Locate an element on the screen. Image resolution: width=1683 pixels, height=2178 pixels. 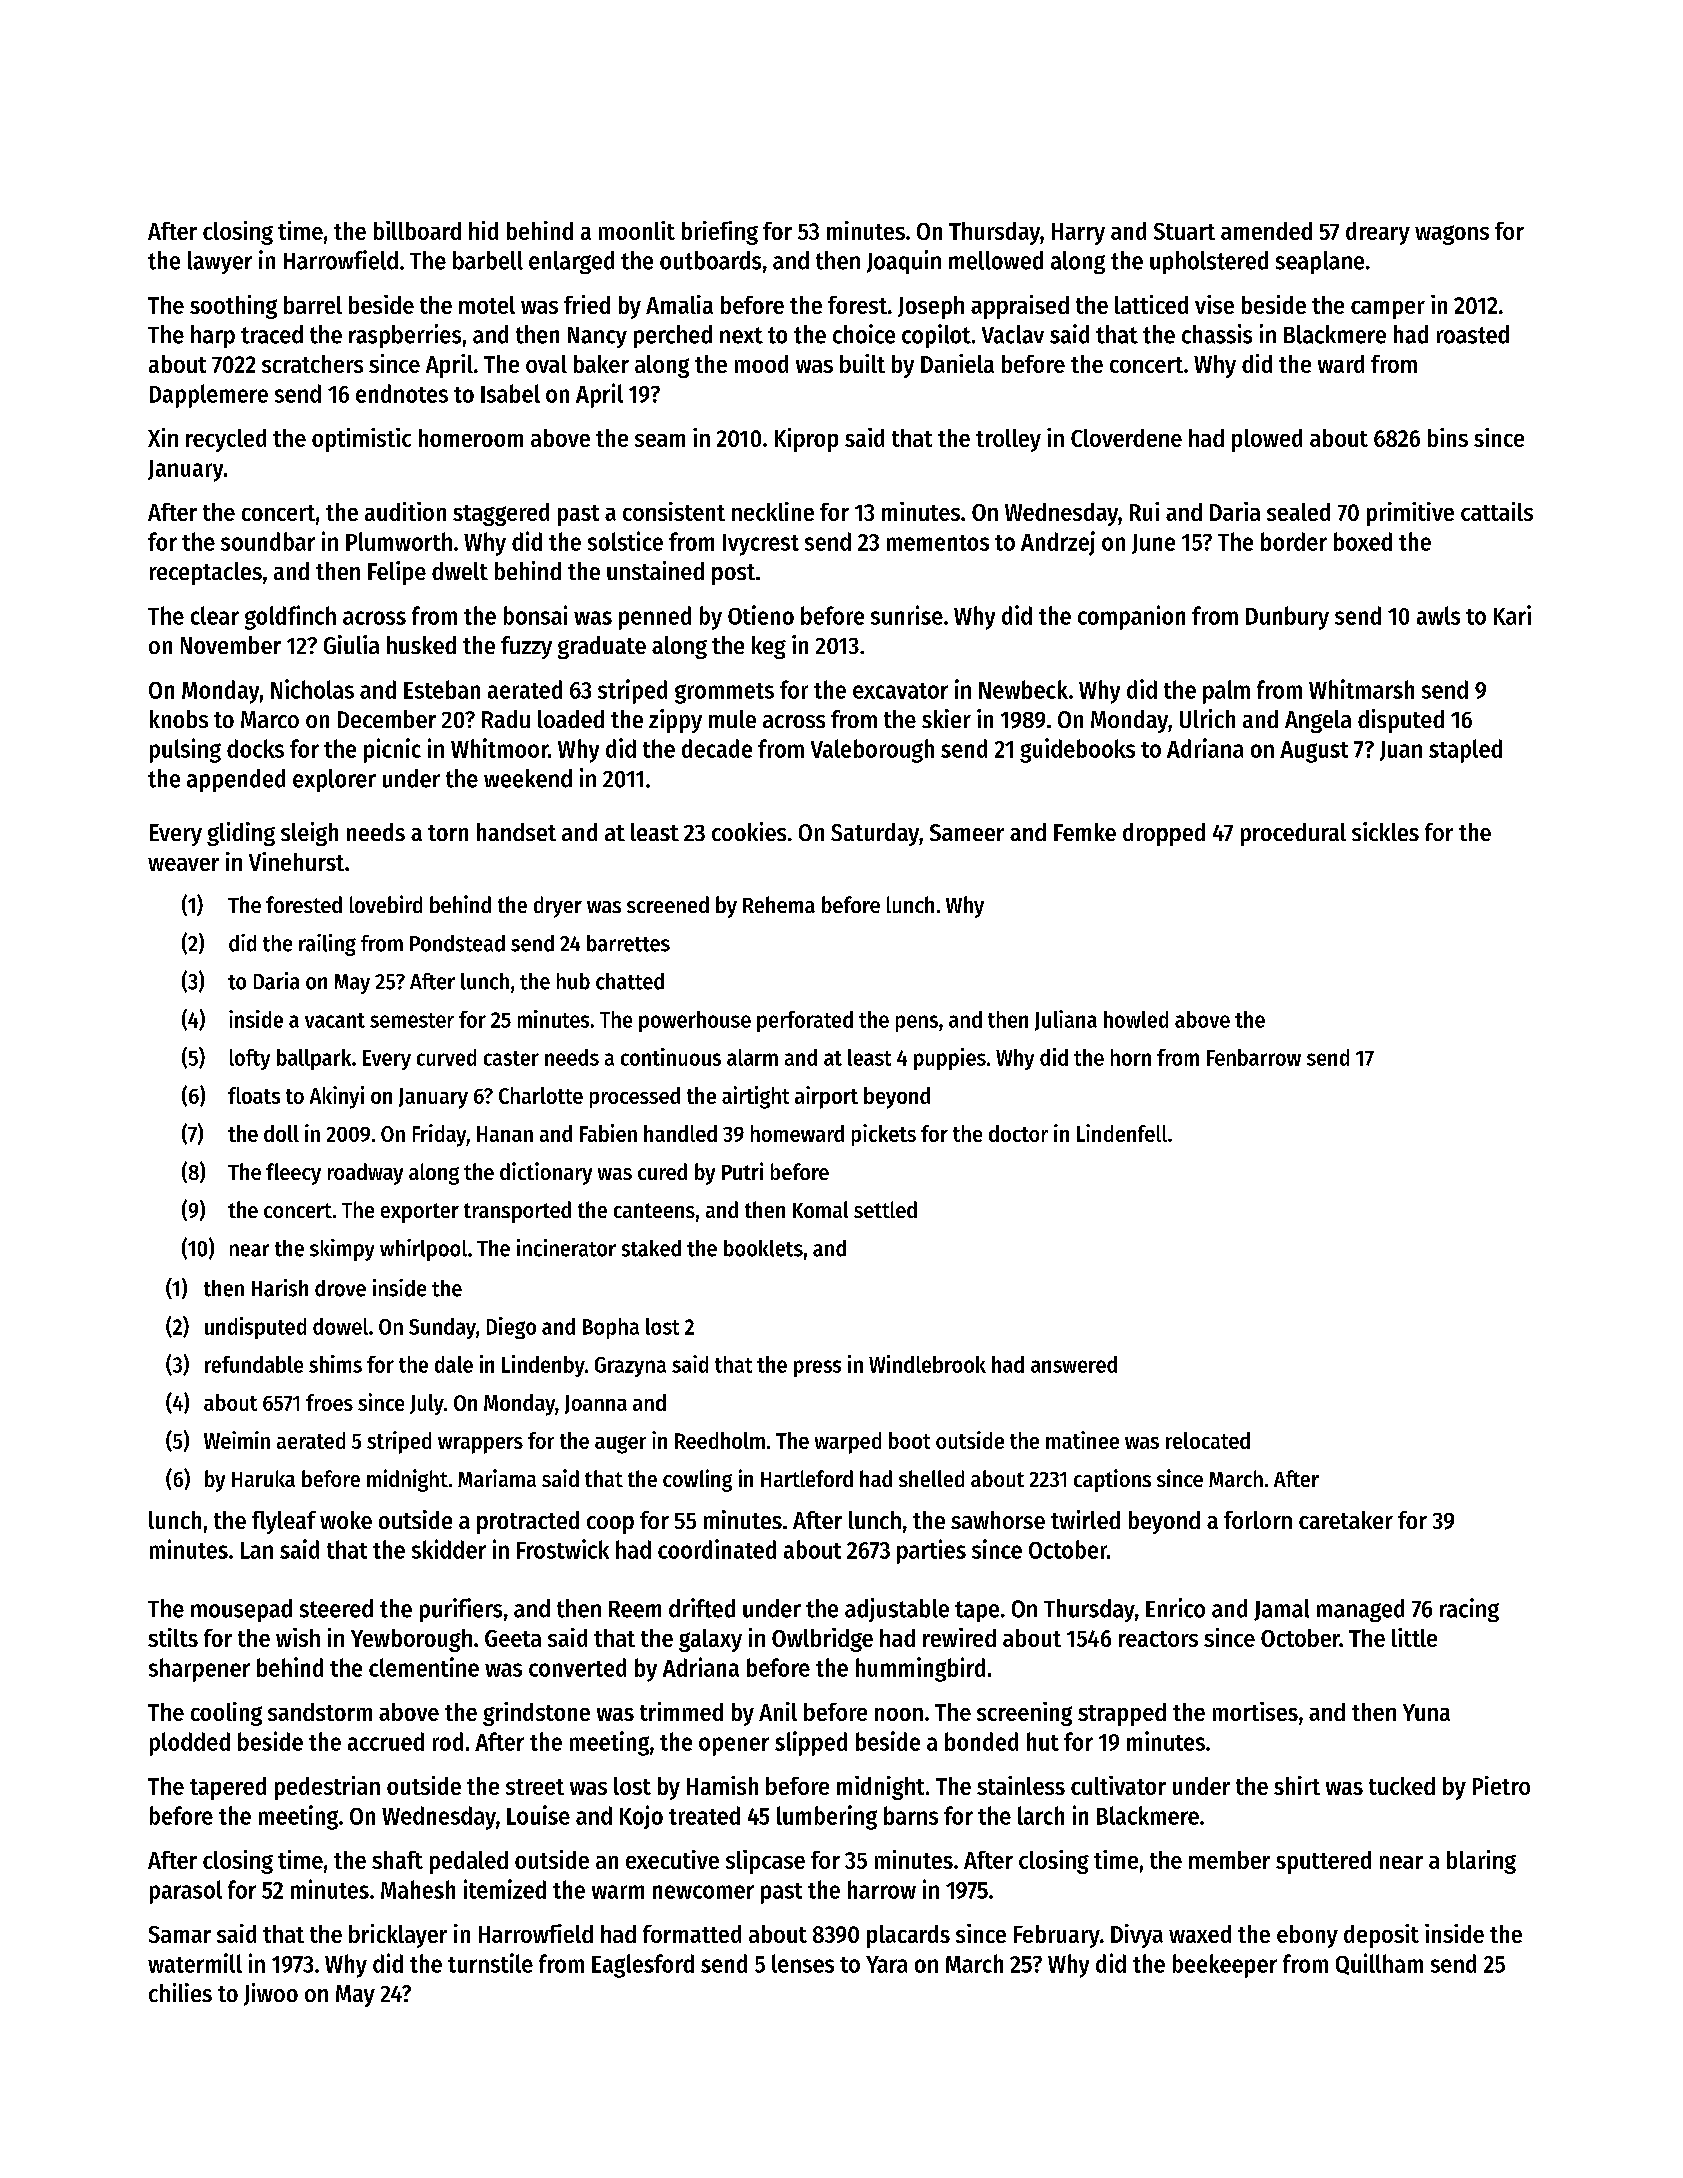
fleecy is located at coordinates (293, 1174).
